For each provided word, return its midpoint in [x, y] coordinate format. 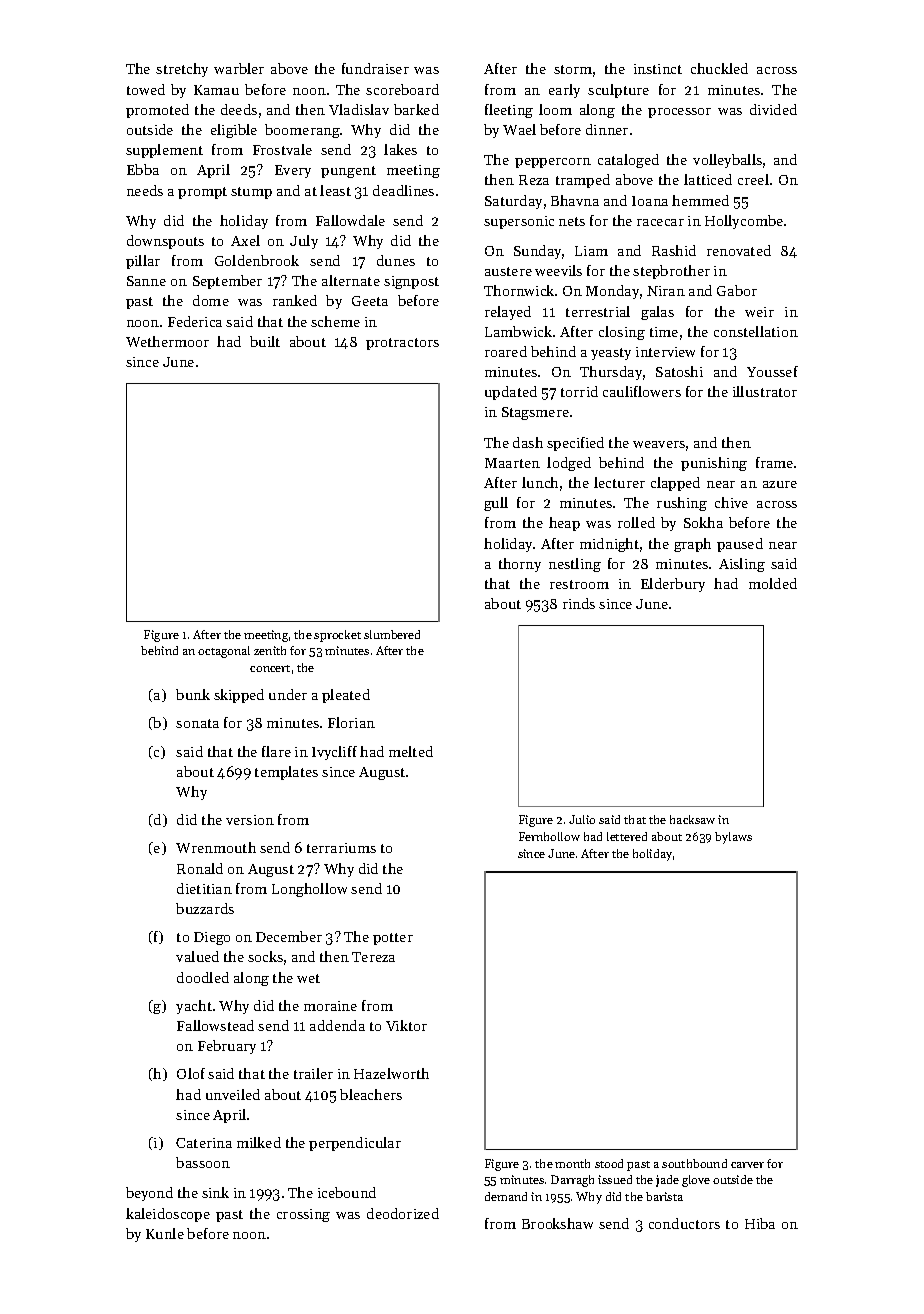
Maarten [512, 463]
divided [773, 109]
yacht [194, 1007]
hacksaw [692, 819]
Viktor [406, 1025]
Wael [519, 129]
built [265, 341]
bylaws [733, 838]
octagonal [224, 652]
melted [411, 751]
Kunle [165, 1233]
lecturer [619, 482]
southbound [694, 1163]
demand [506, 1196]
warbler [239, 68]
